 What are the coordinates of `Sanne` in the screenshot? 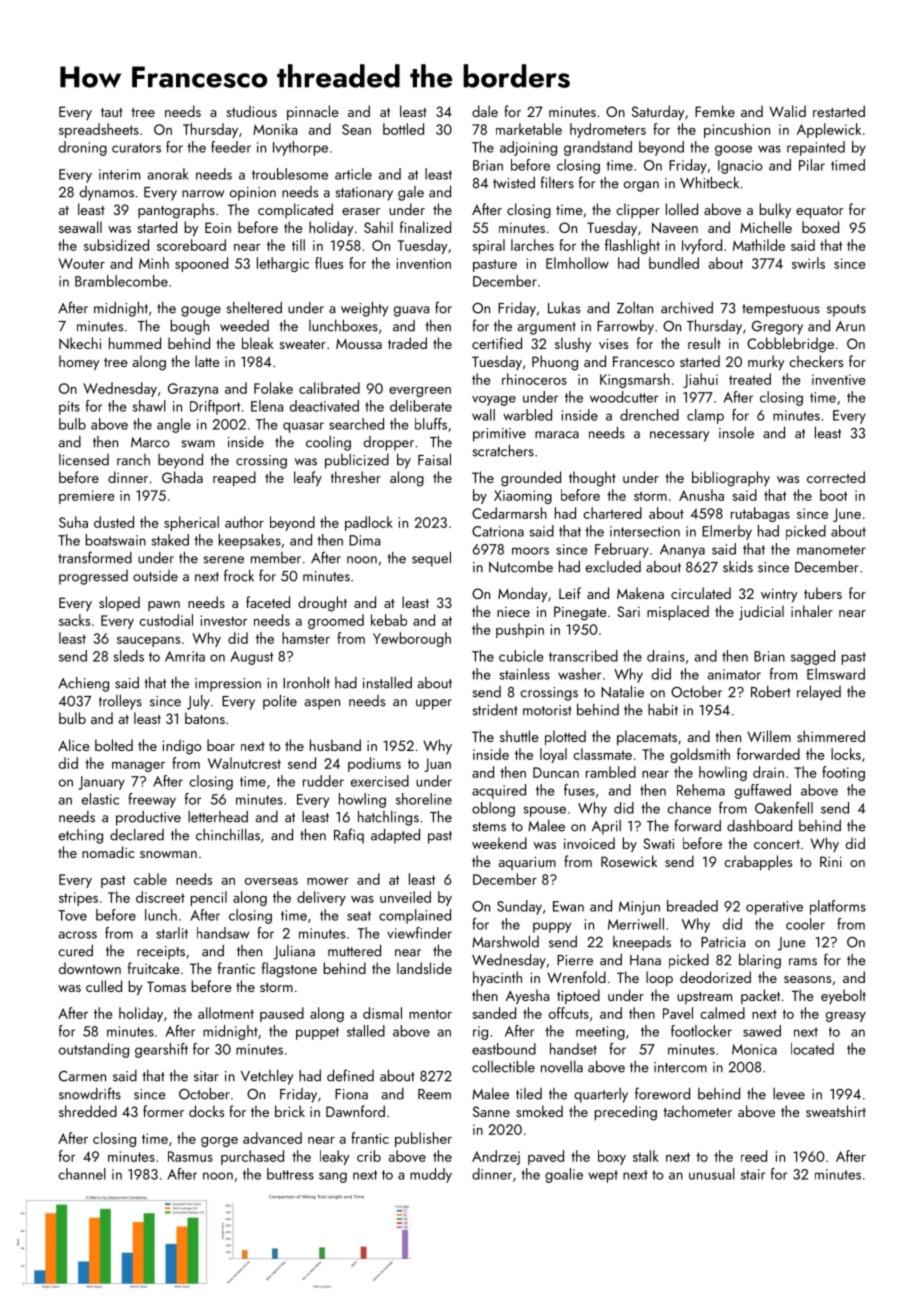 It's located at (491, 1111).
